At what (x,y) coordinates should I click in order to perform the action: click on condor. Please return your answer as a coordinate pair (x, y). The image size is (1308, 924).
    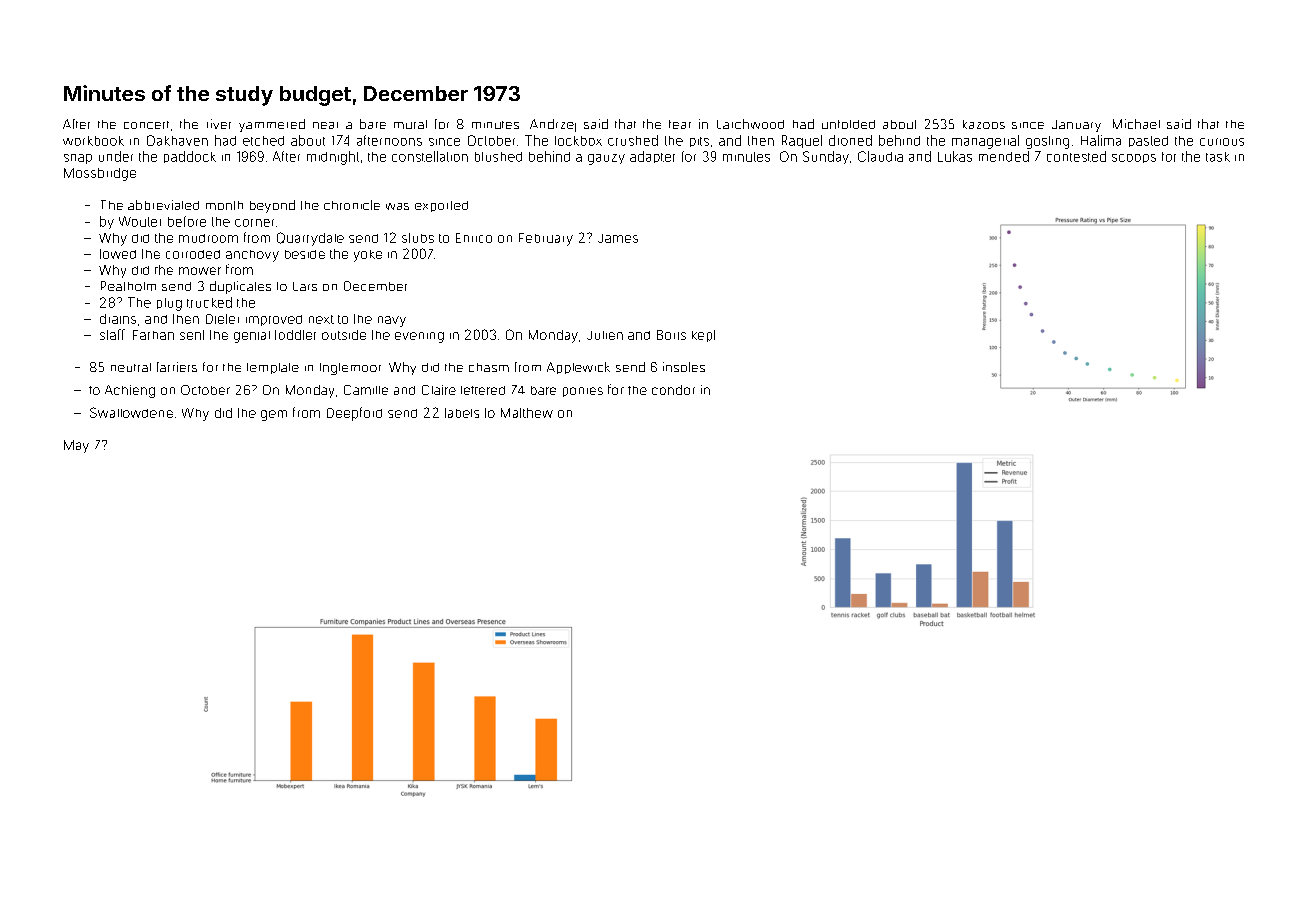
    Looking at the image, I should click on (673, 390).
